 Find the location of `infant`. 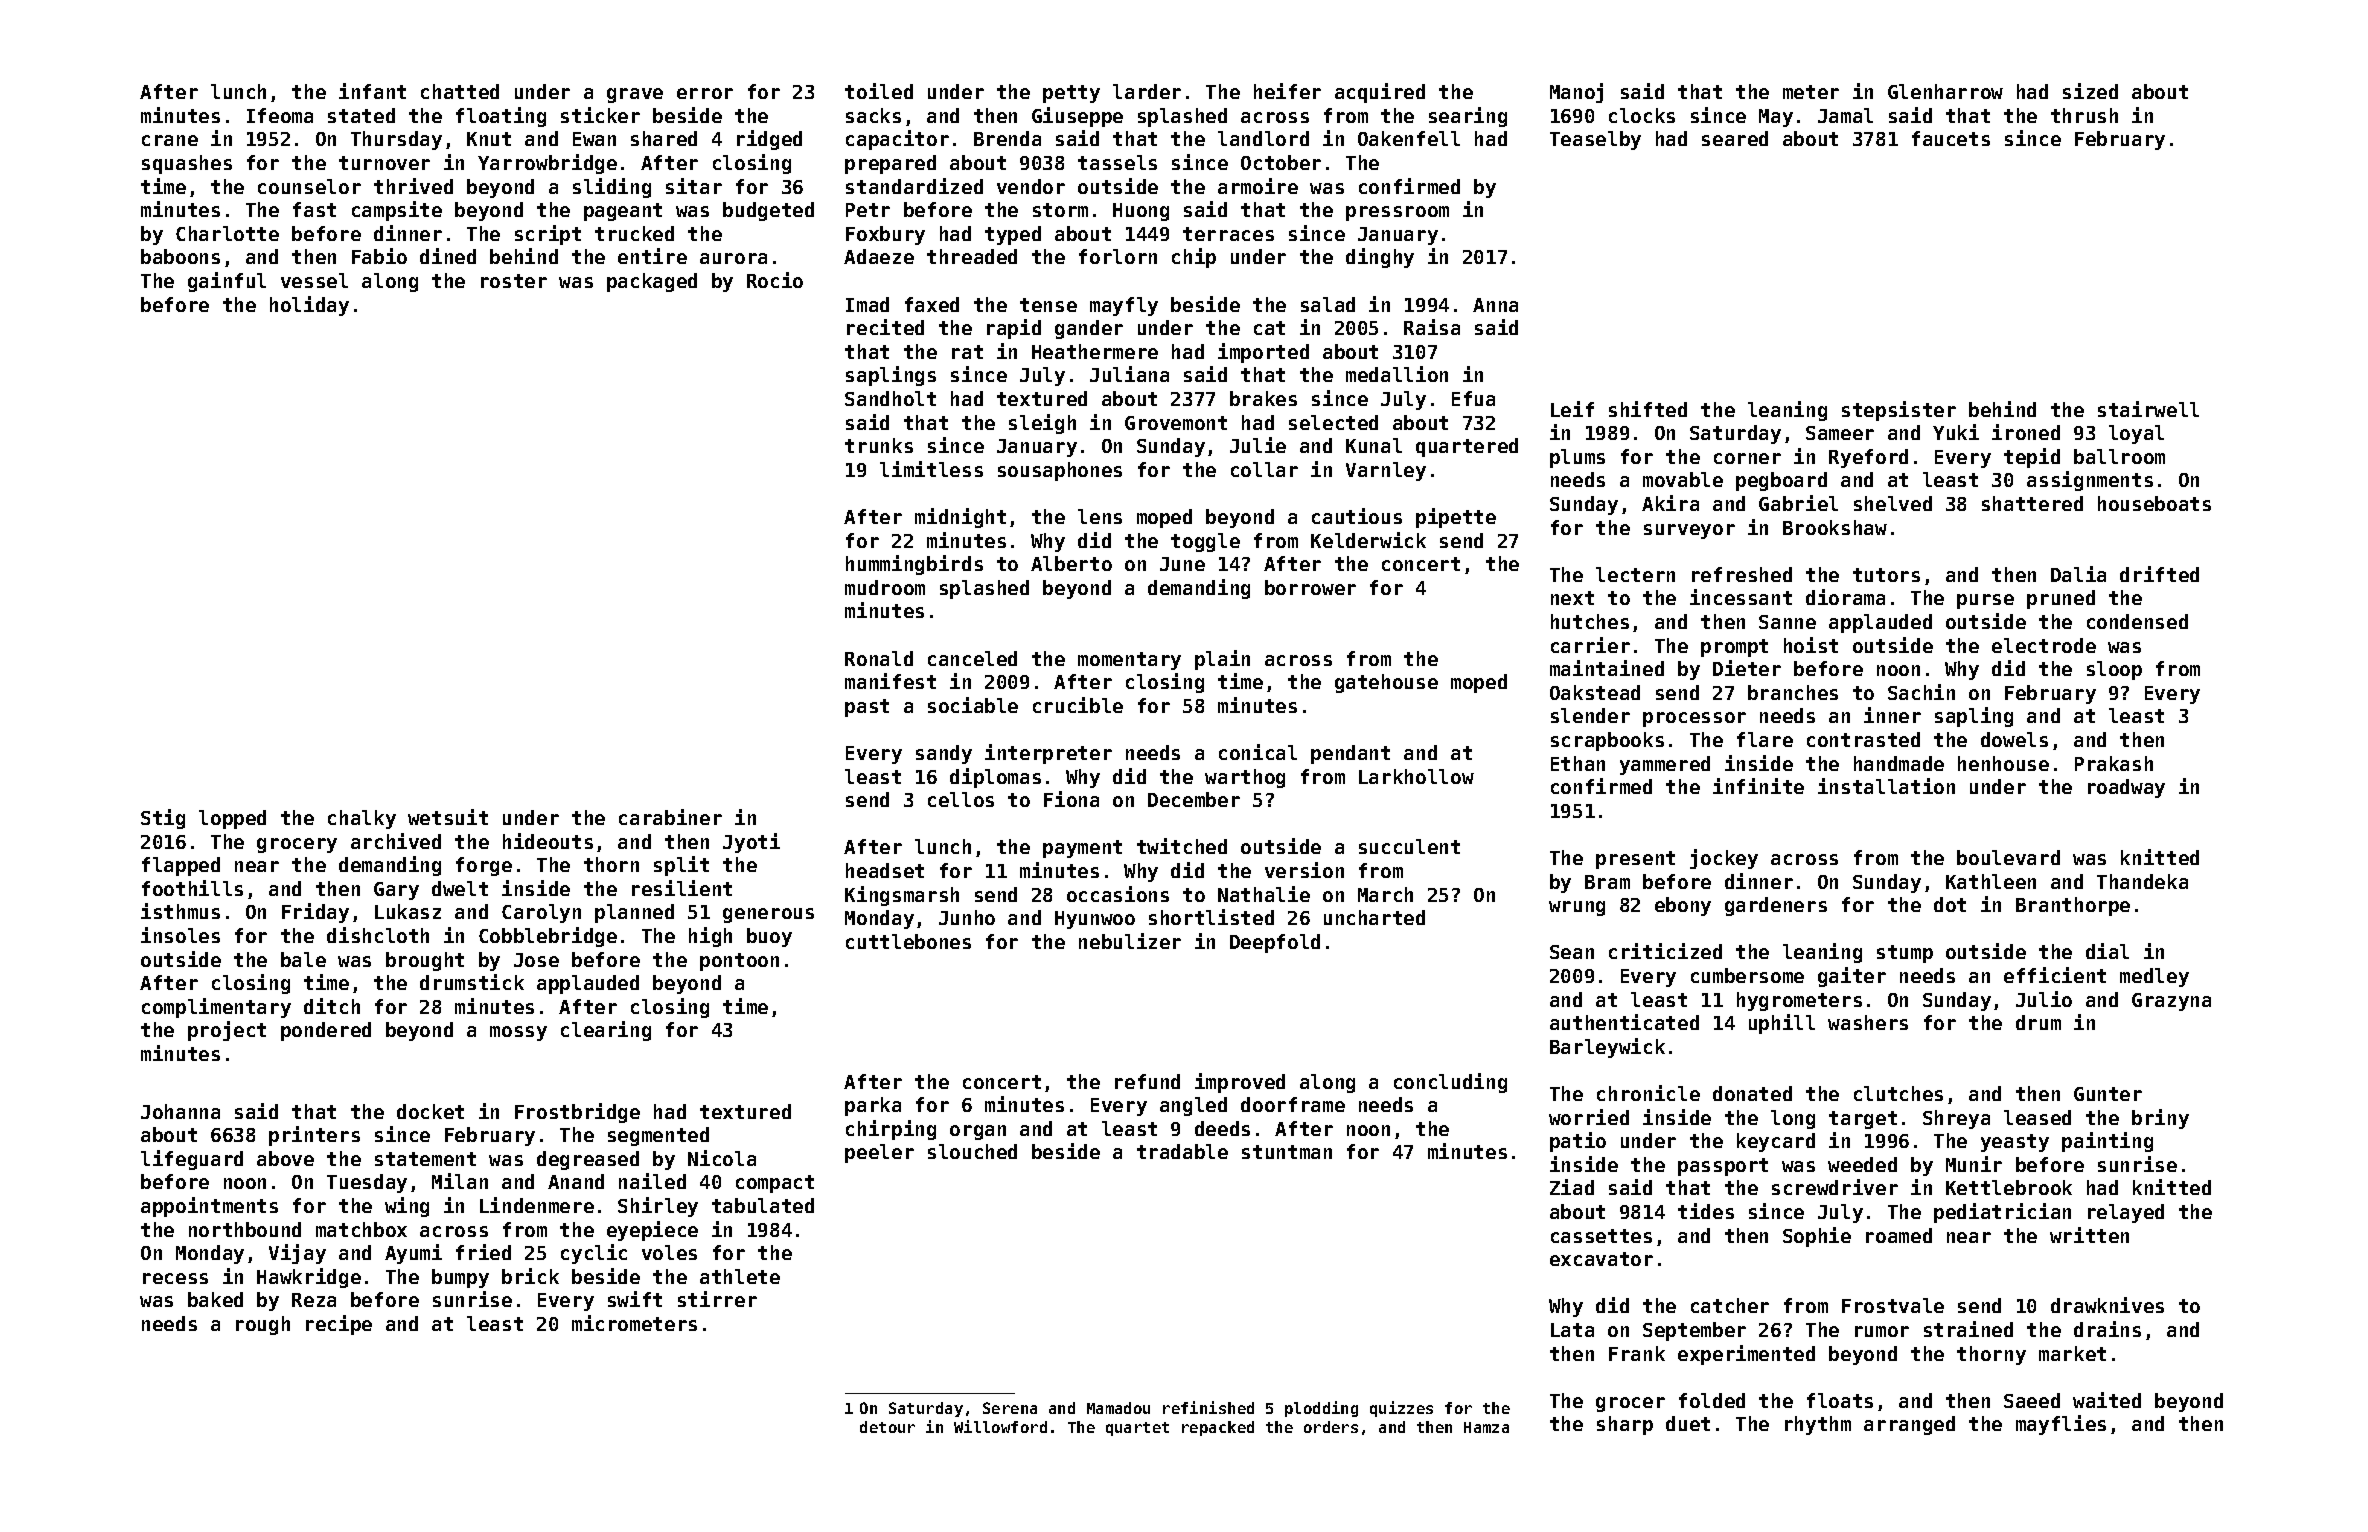

infant is located at coordinates (372, 91).
